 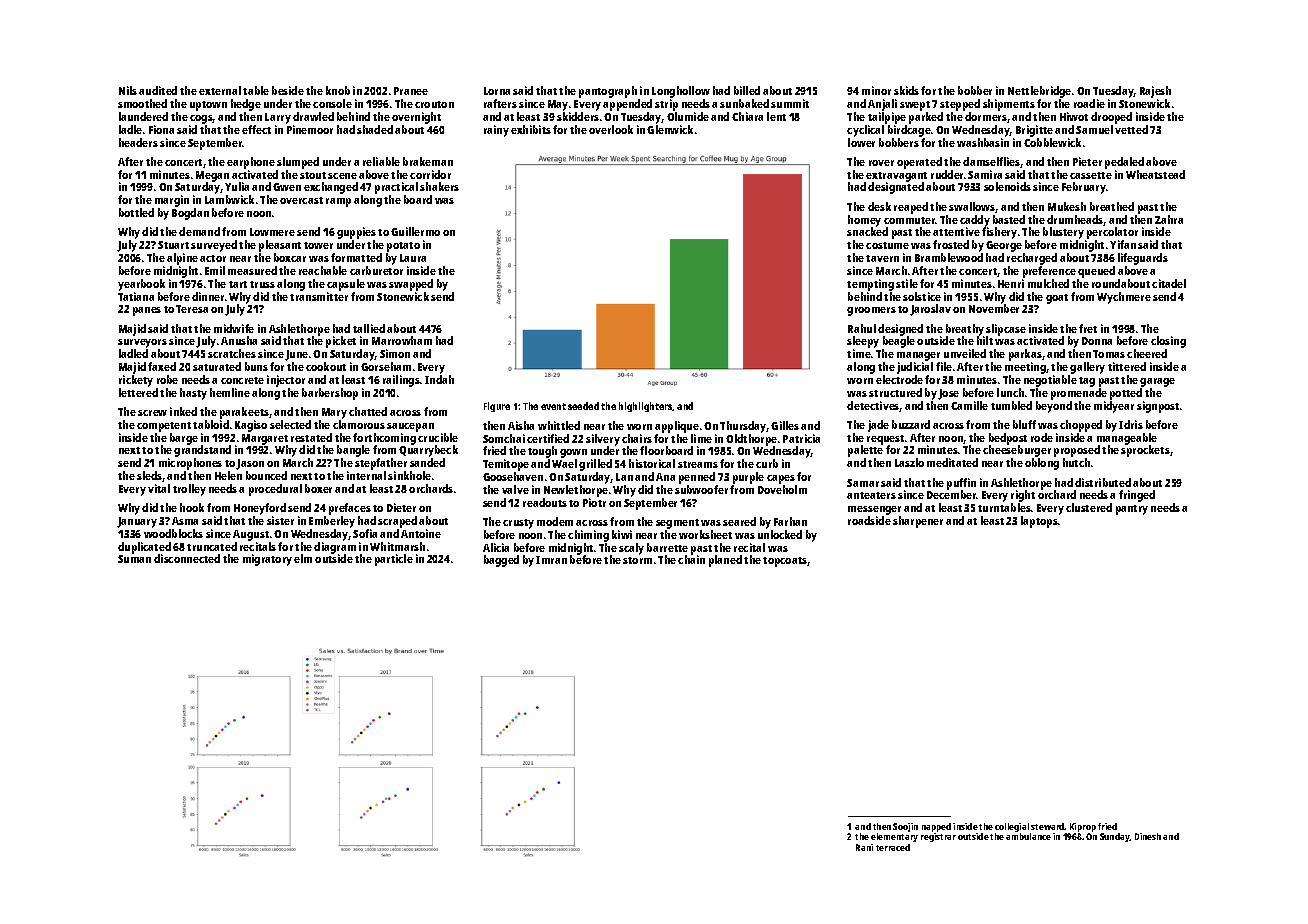 I want to click on billed, so click(x=747, y=90).
